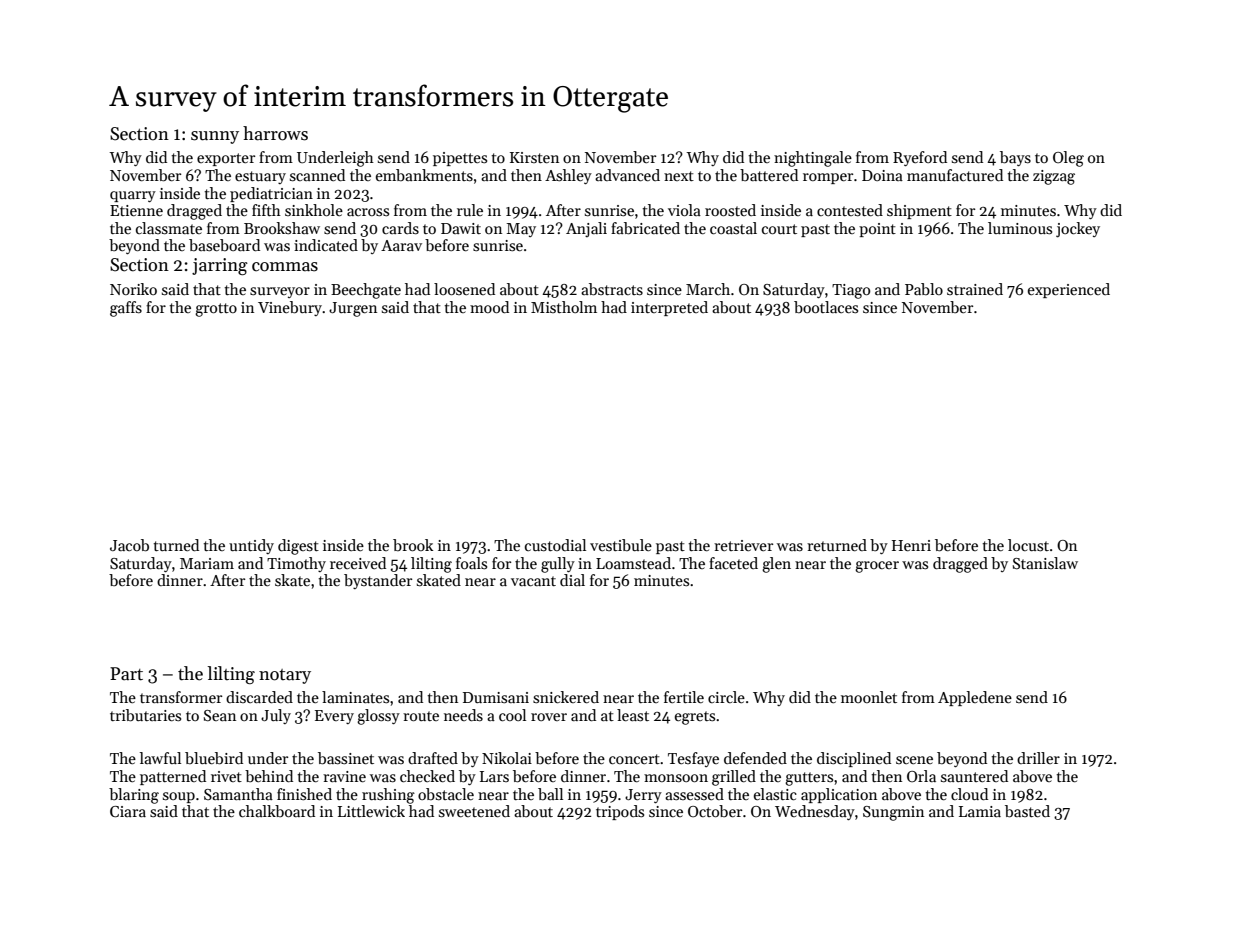 The image size is (1233, 952). What do you see at coordinates (980, 811) in the screenshot?
I see `Lamia` at bounding box center [980, 811].
